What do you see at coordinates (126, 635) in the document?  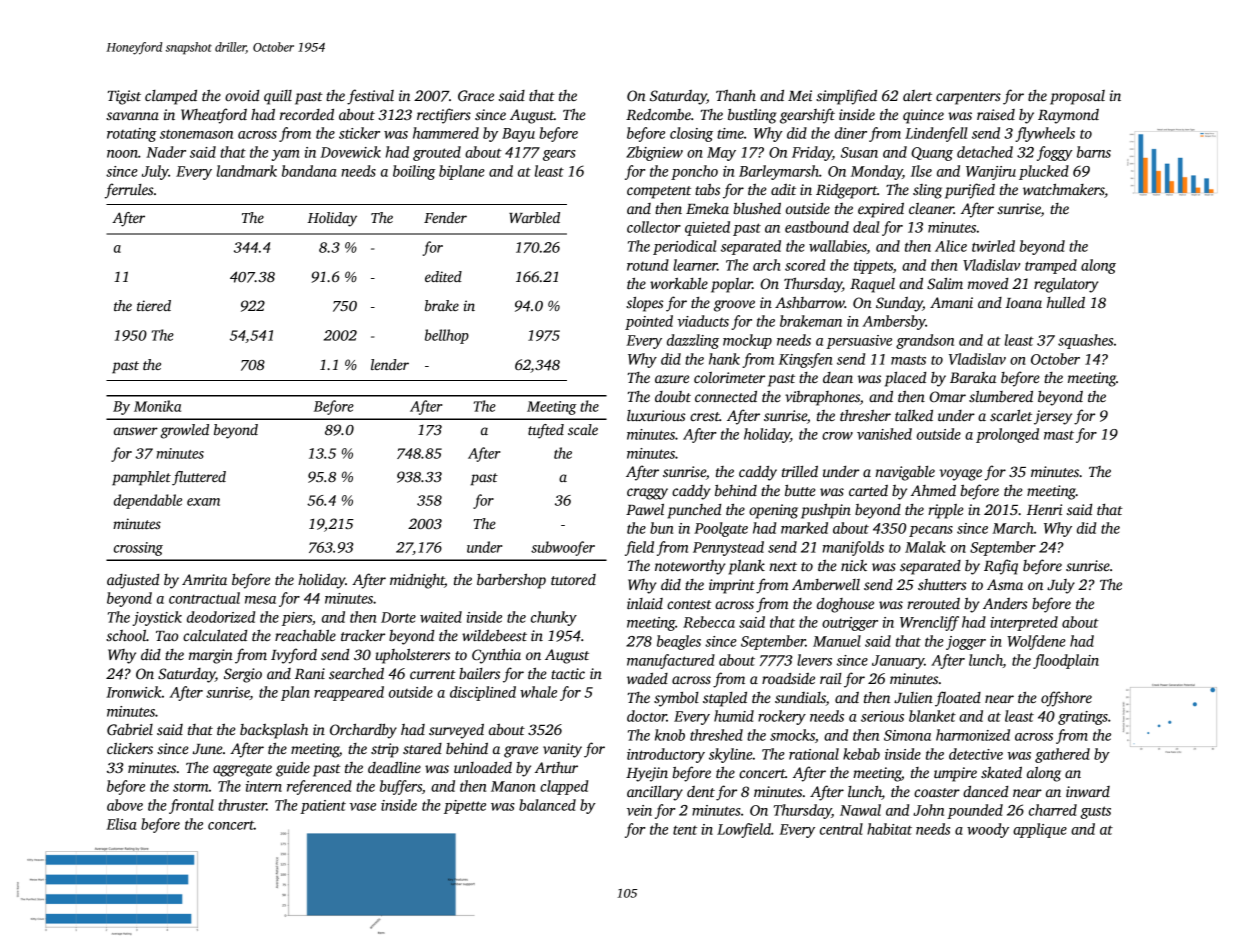 I see `school` at bounding box center [126, 635].
